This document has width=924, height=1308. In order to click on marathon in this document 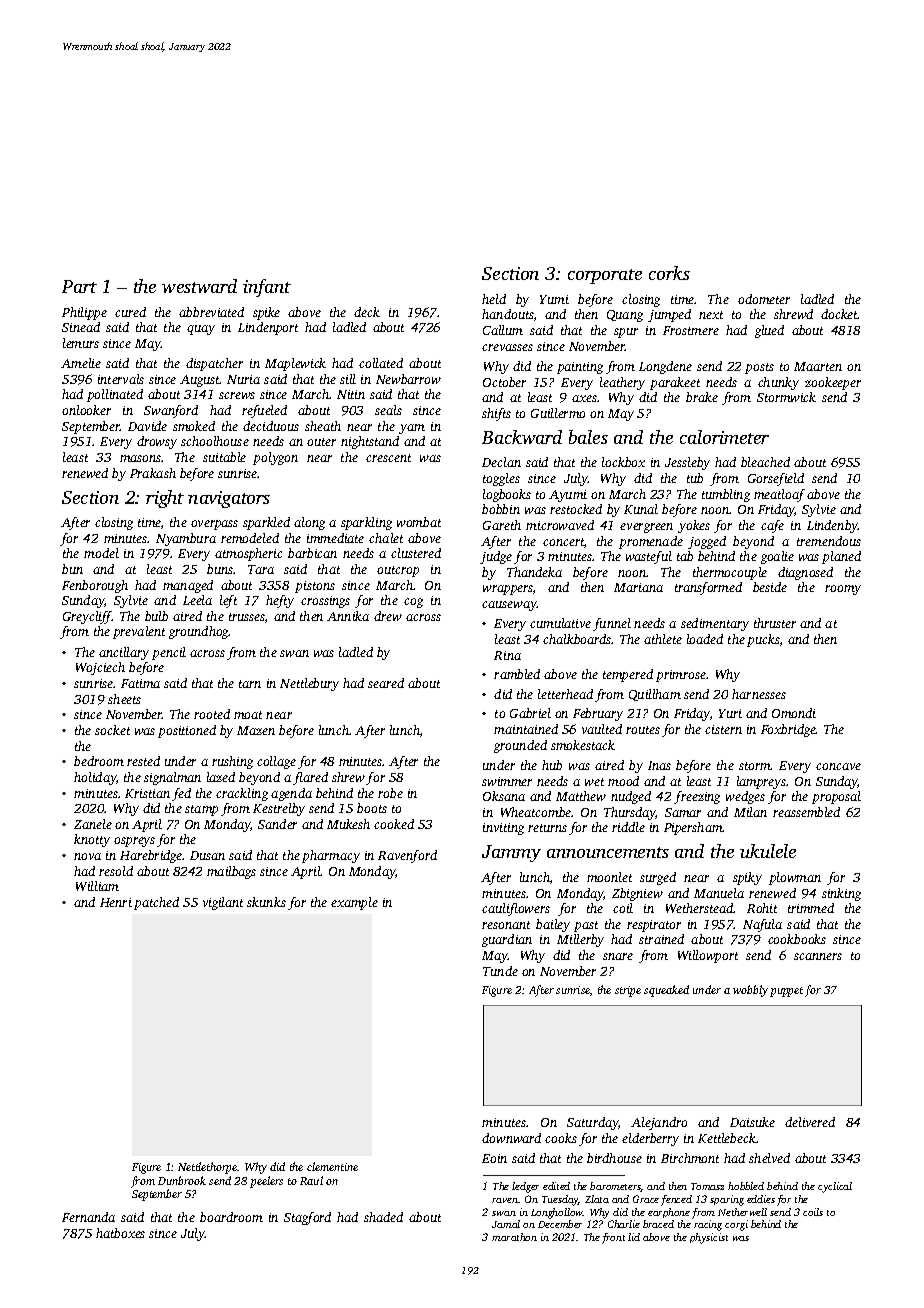, I will do `click(514, 1237)`.
